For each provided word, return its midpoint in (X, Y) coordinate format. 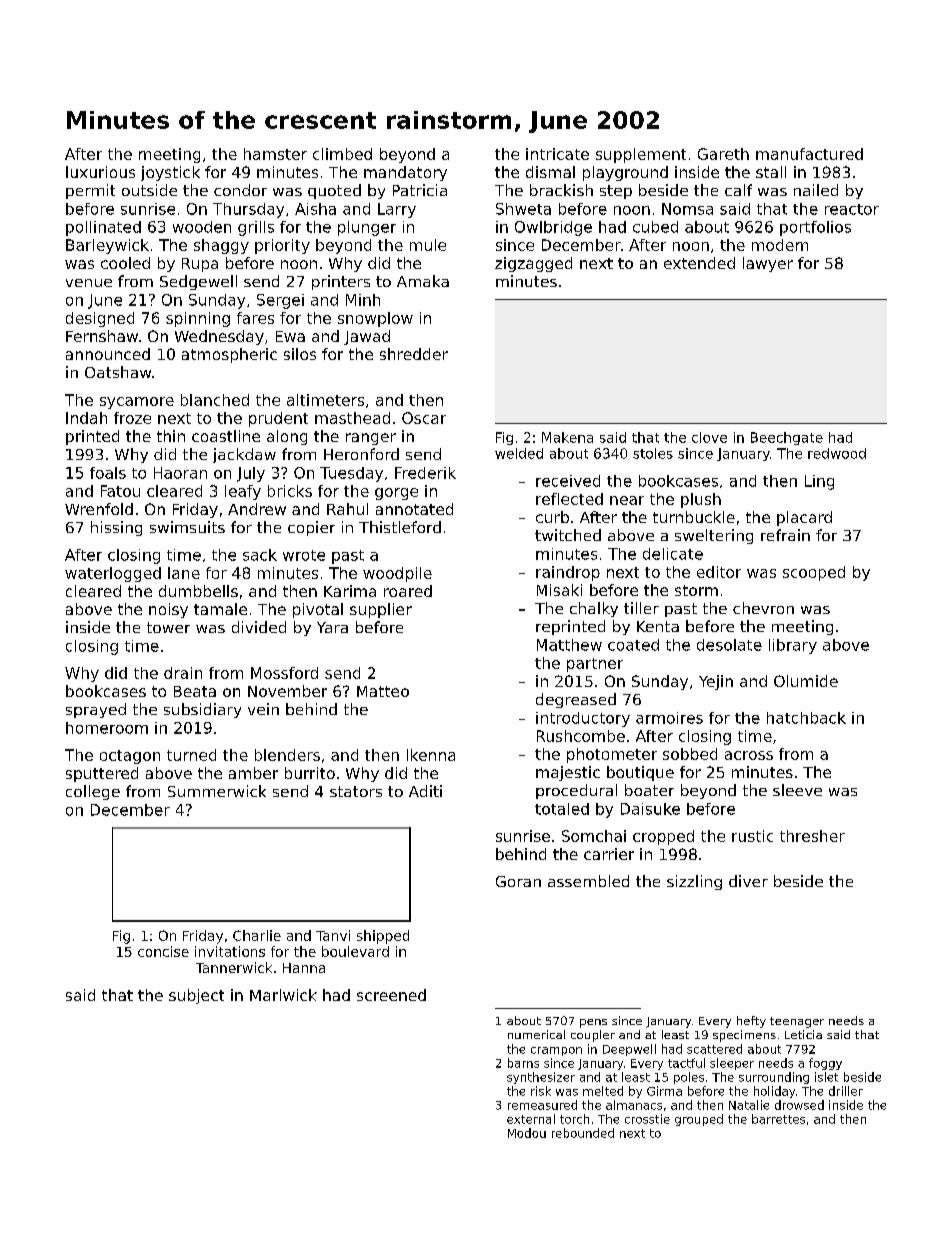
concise (163, 951)
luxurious (100, 172)
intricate (557, 154)
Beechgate (787, 438)
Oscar (424, 418)
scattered (714, 1049)
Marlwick (283, 995)
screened (391, 995)
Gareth (723, 154)
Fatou (120, 491)
